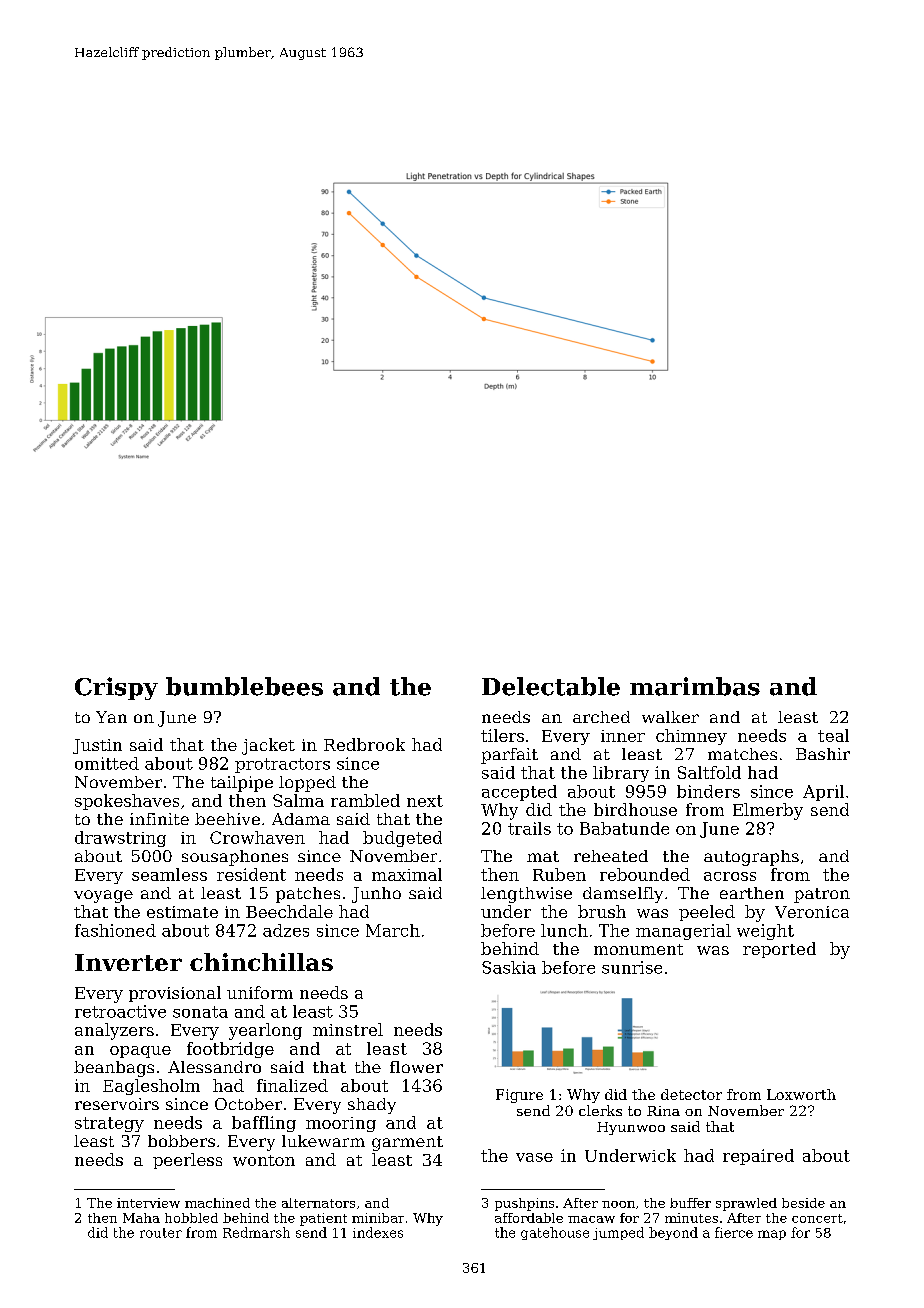 The width and height of the screenshot is (924, 1308). Describe the element at coordinates (116, 688) in the screenshot. I see `Crispy` at that location.
